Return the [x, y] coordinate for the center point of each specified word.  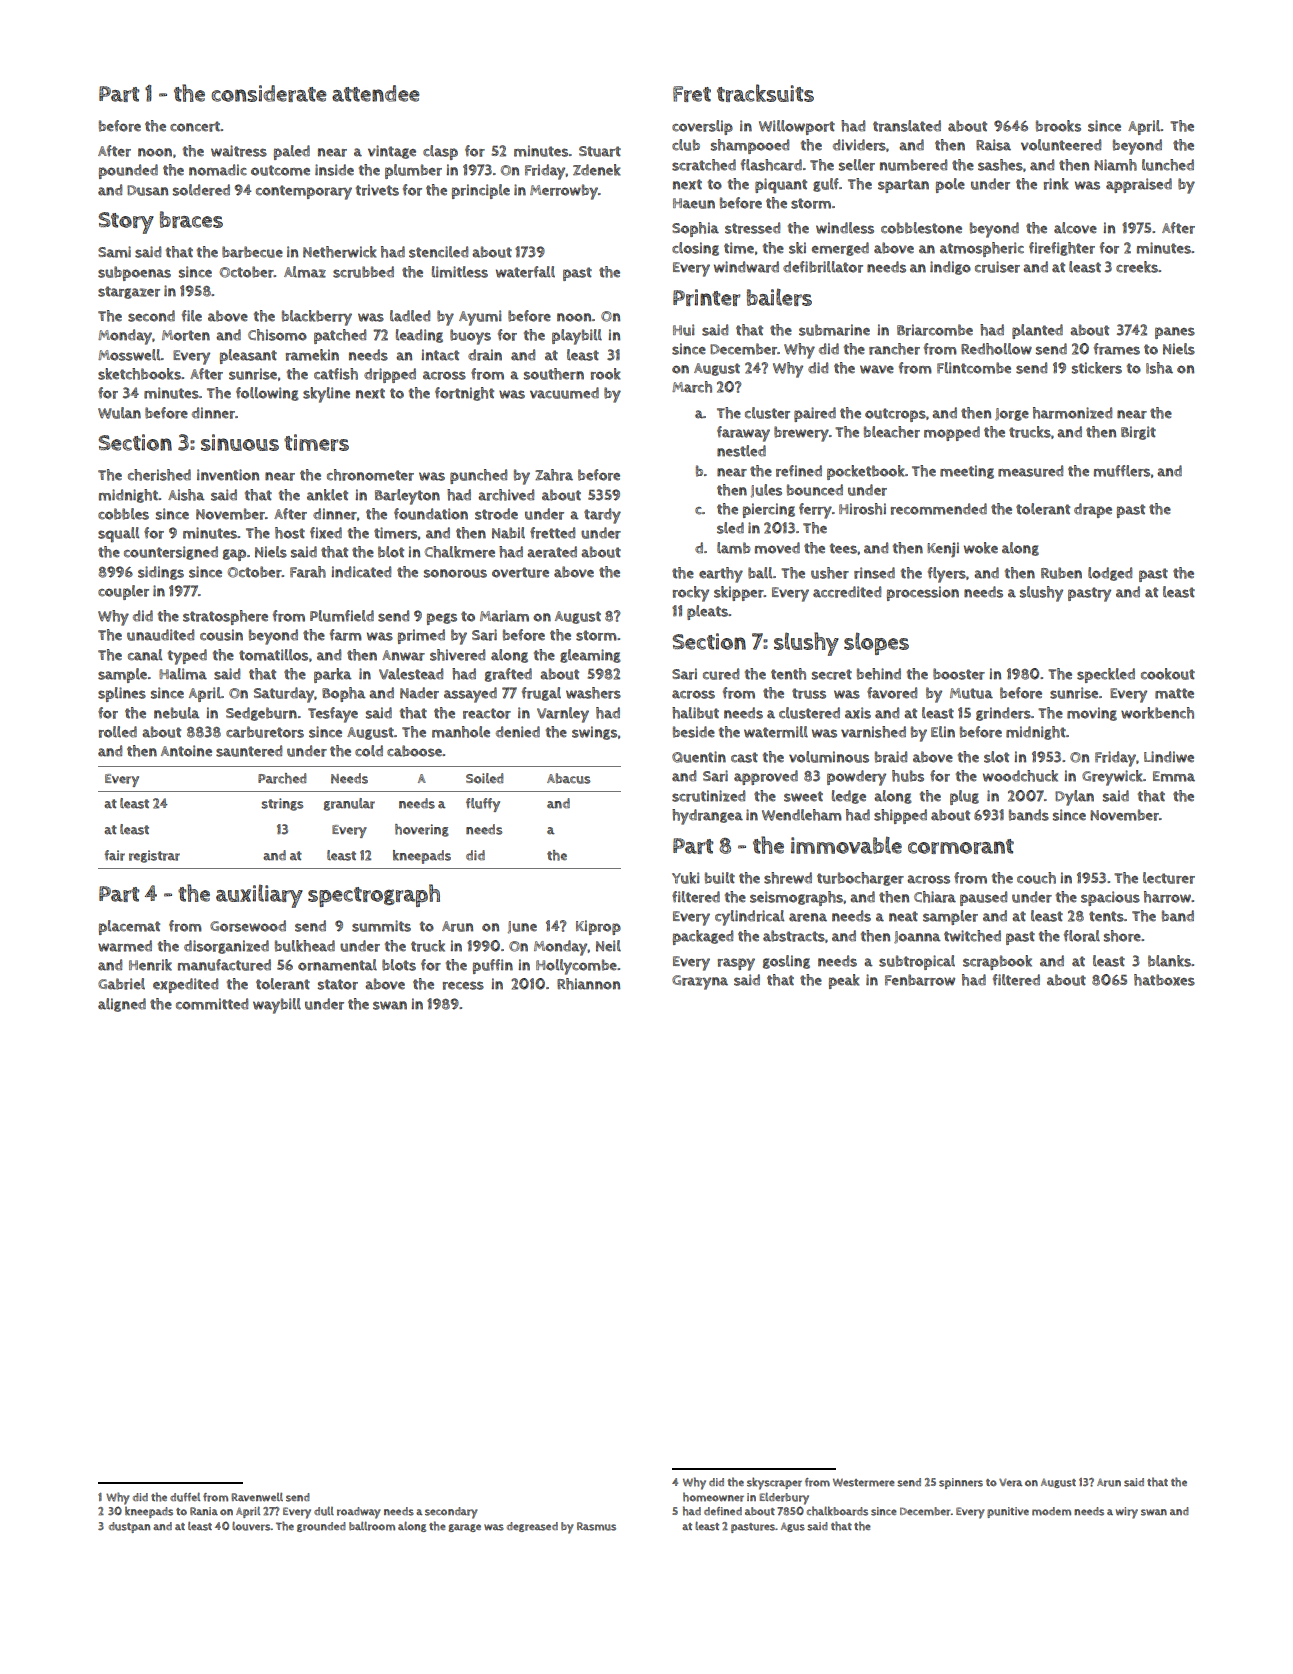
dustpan [129, 1527]
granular [349, 804]
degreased [532, 1527]
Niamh [1115, 165]
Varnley [563, 715]
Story [126, 223]
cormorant [961, 846]
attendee [376, 93]
